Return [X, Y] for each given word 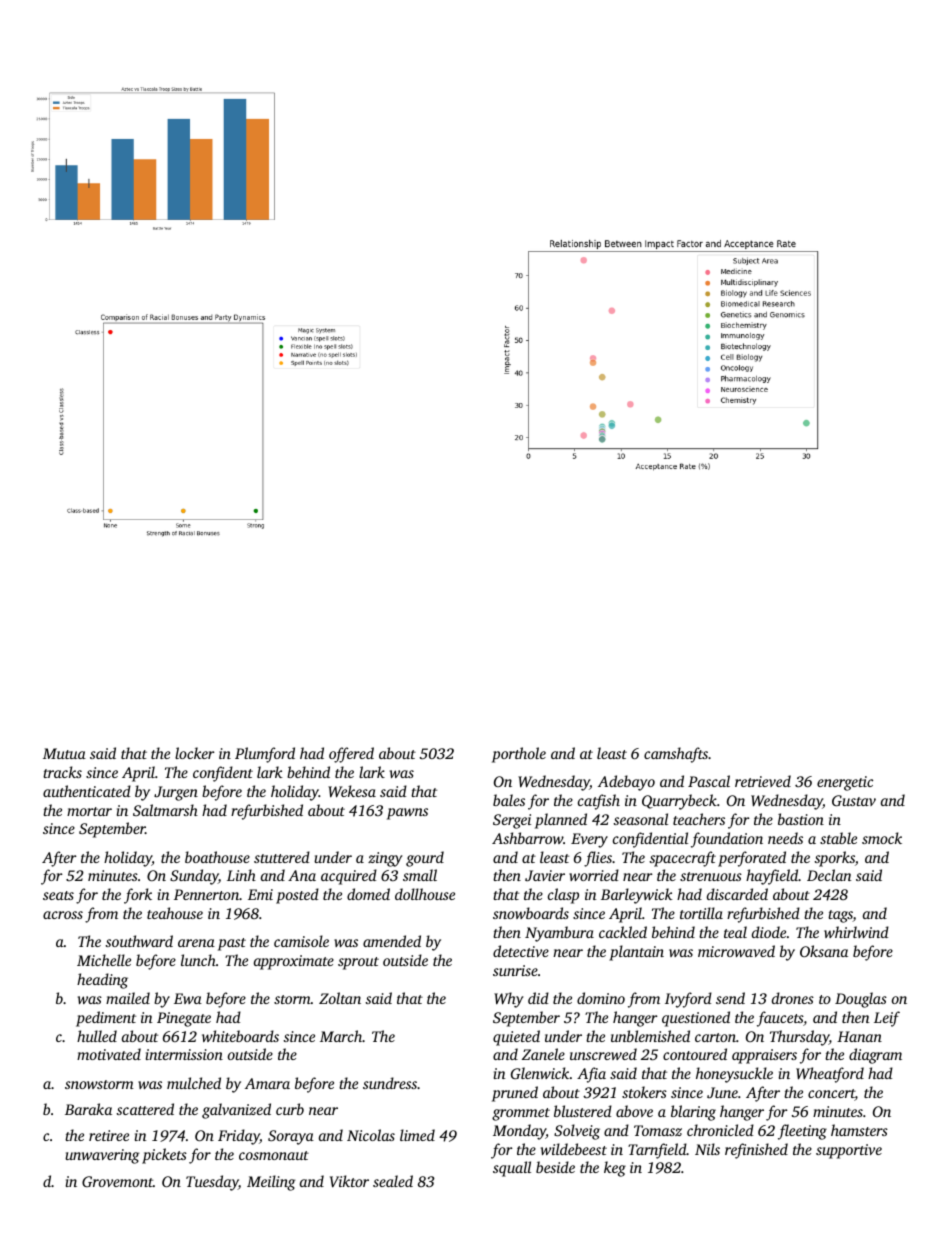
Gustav [854, 800]
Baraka [88, 1109]
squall [512, 1169]
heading [102, 981]
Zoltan [340, 998]
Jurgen [176, 793]
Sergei [512, 821]
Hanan [859, 1036]
